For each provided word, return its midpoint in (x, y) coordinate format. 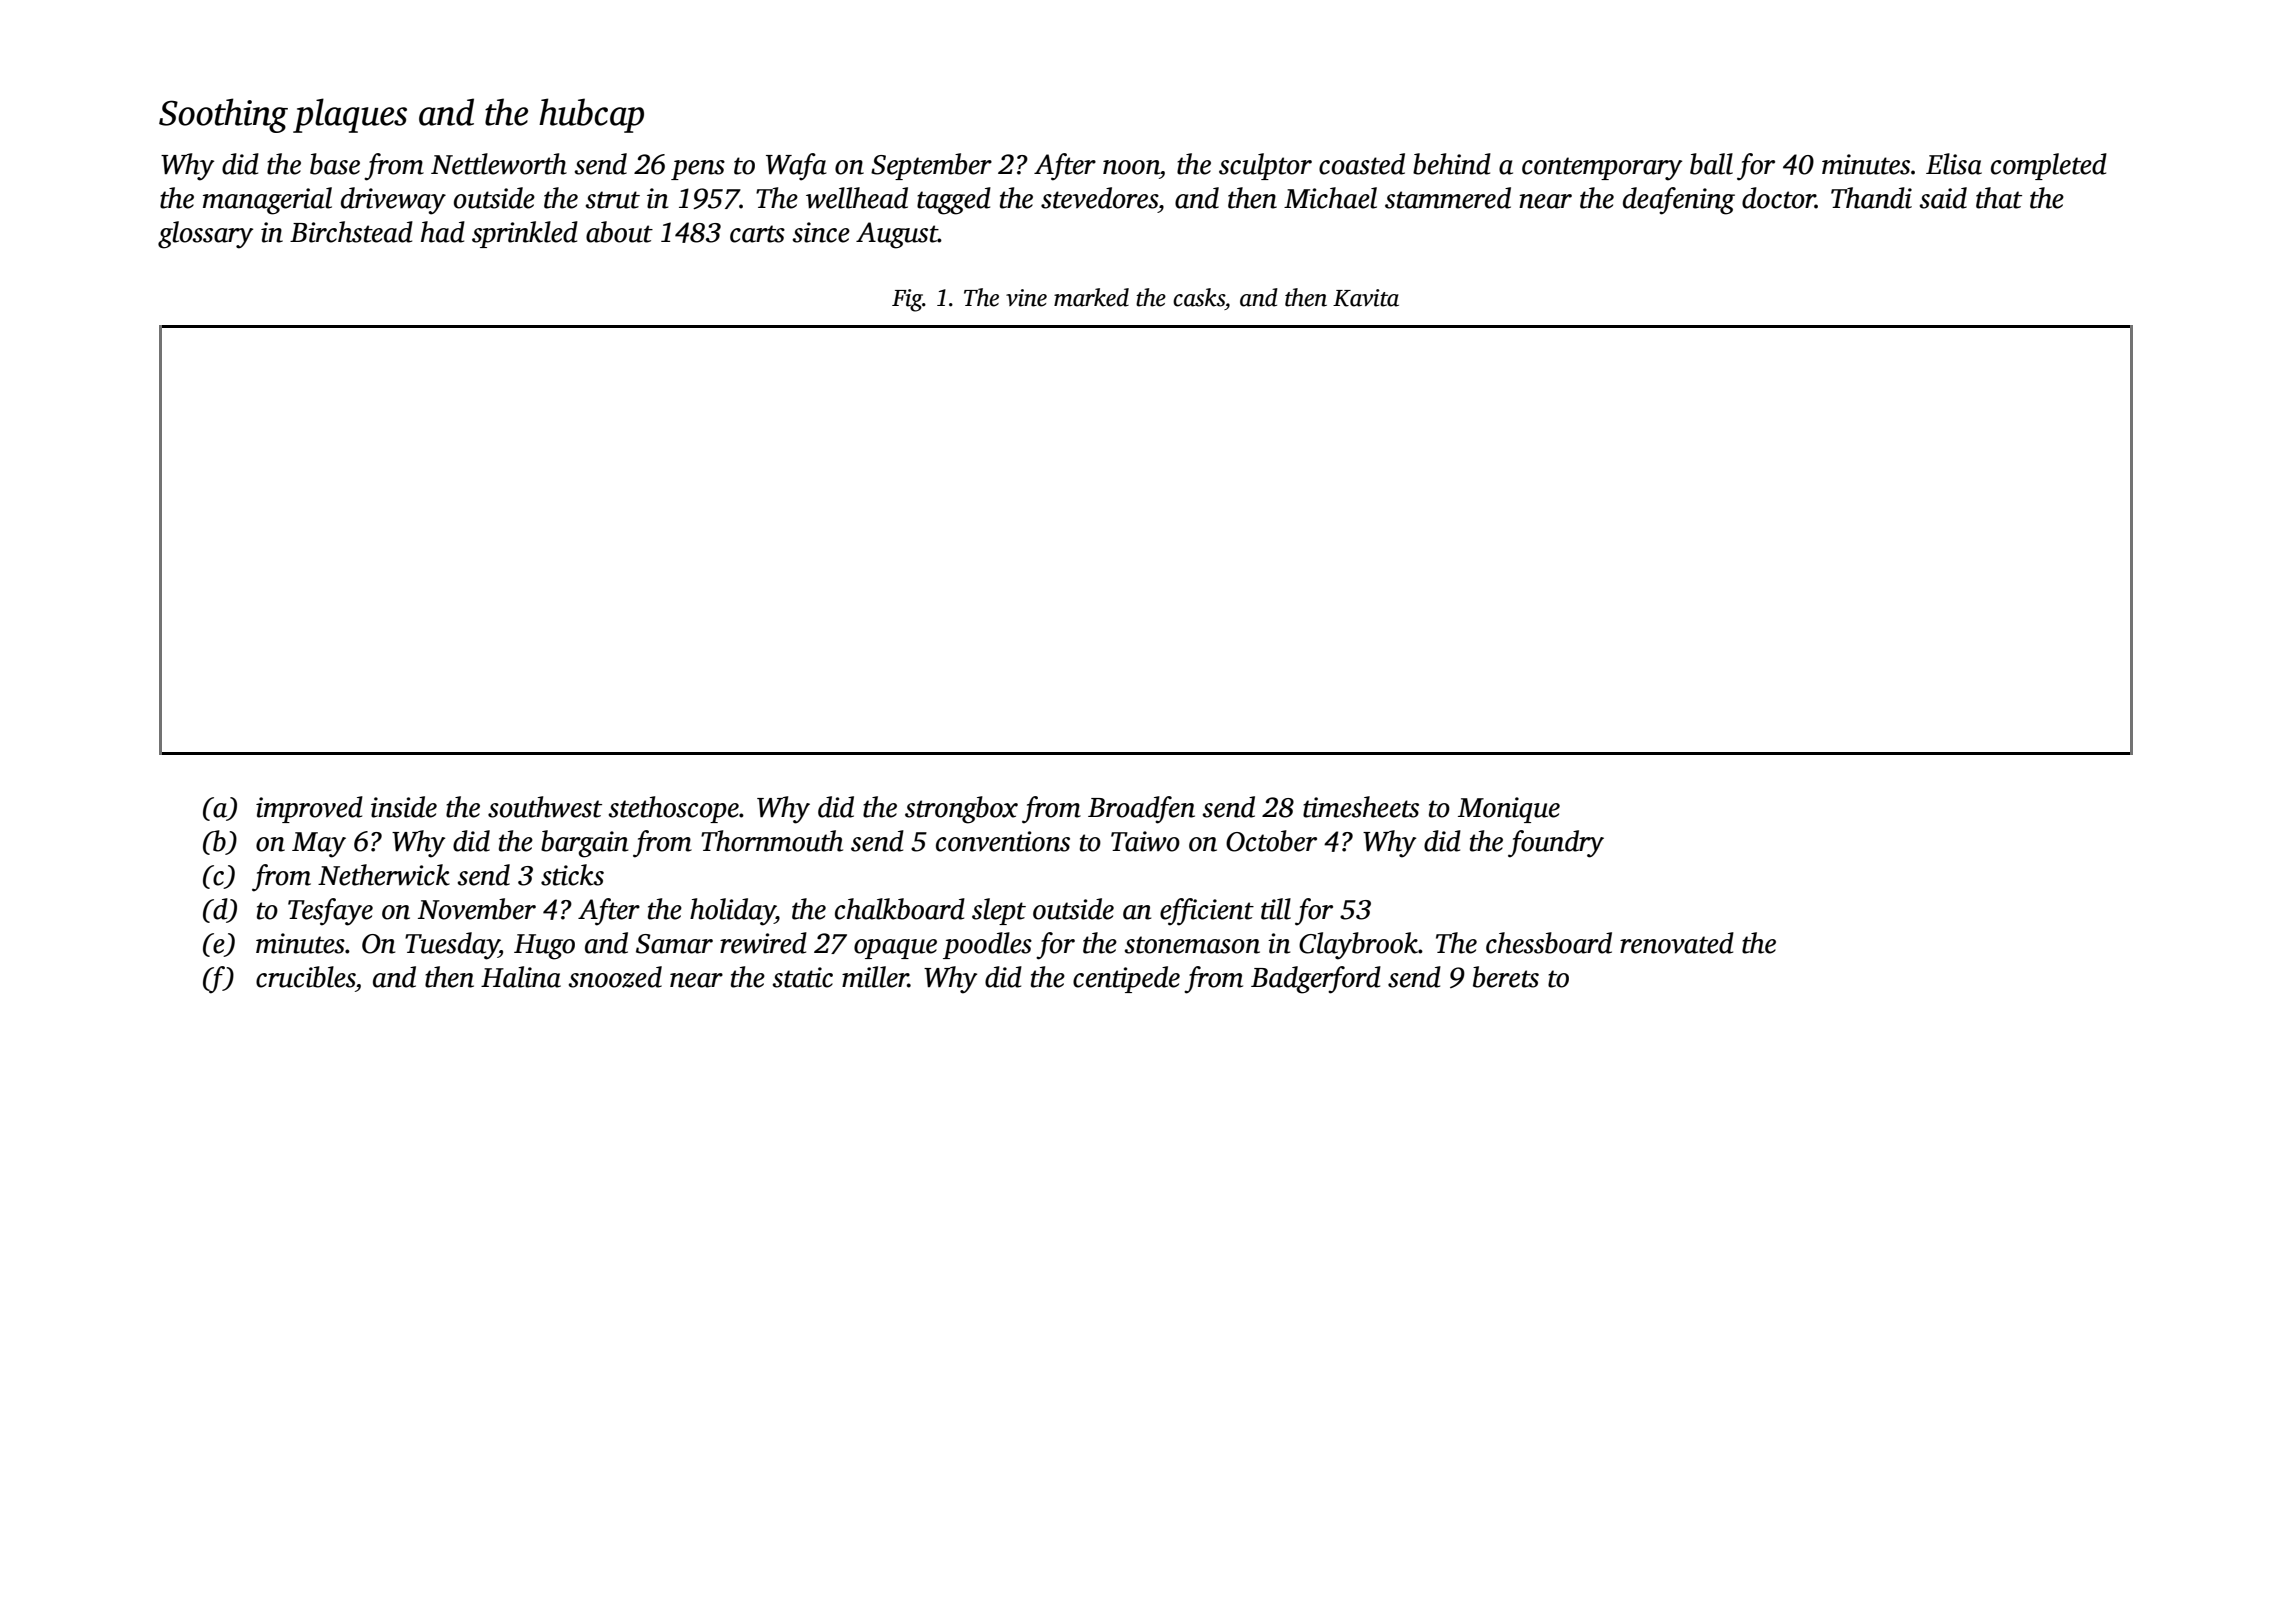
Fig (907, 300)
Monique (1509, 810)
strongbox (961, 810)
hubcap (591, 115)
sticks (572, 875)
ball (1711, 164)
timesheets (1361, 807)
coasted (1362, 164)
